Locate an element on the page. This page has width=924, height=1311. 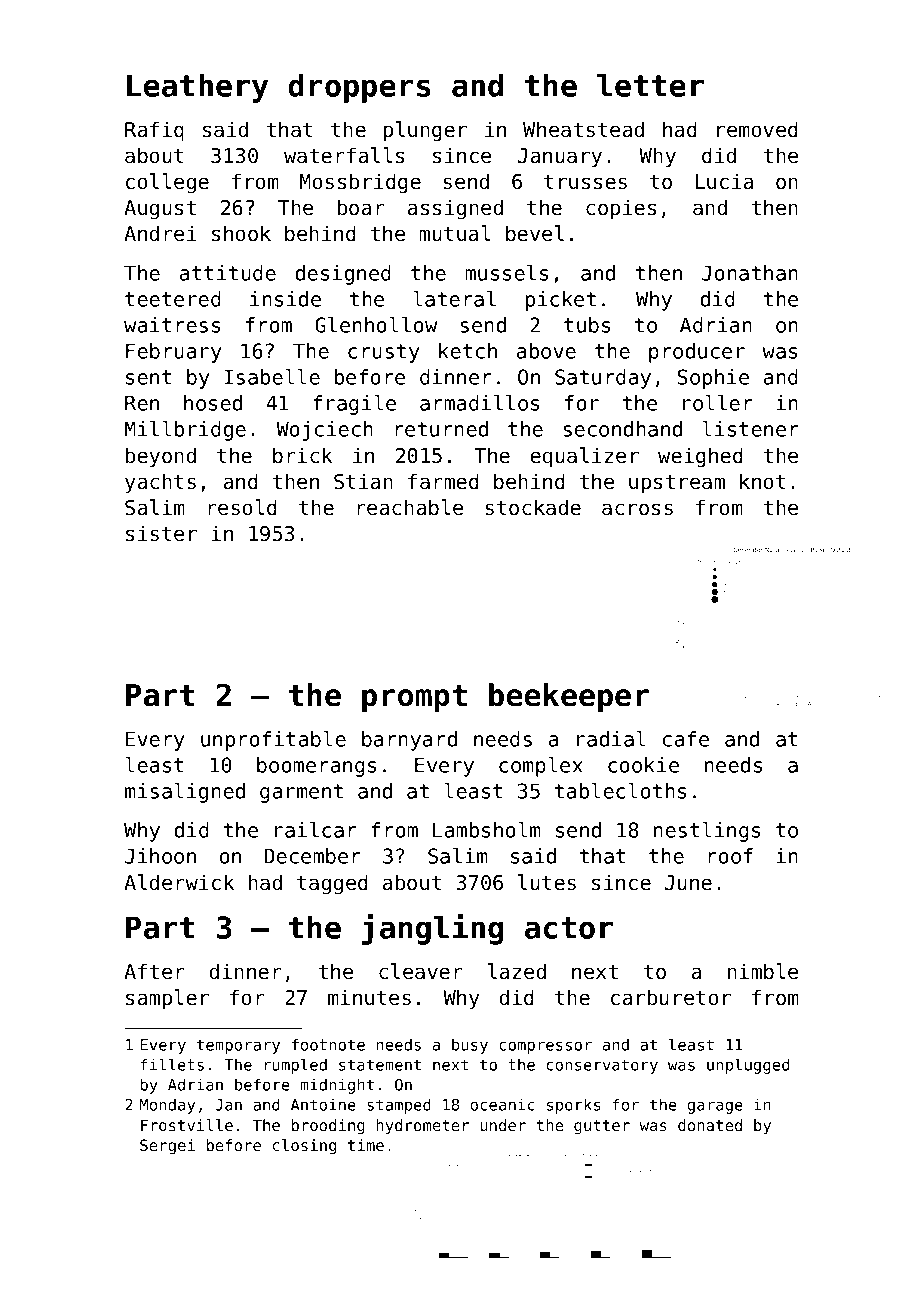
Leathery is located at coordinates (197, 88).
